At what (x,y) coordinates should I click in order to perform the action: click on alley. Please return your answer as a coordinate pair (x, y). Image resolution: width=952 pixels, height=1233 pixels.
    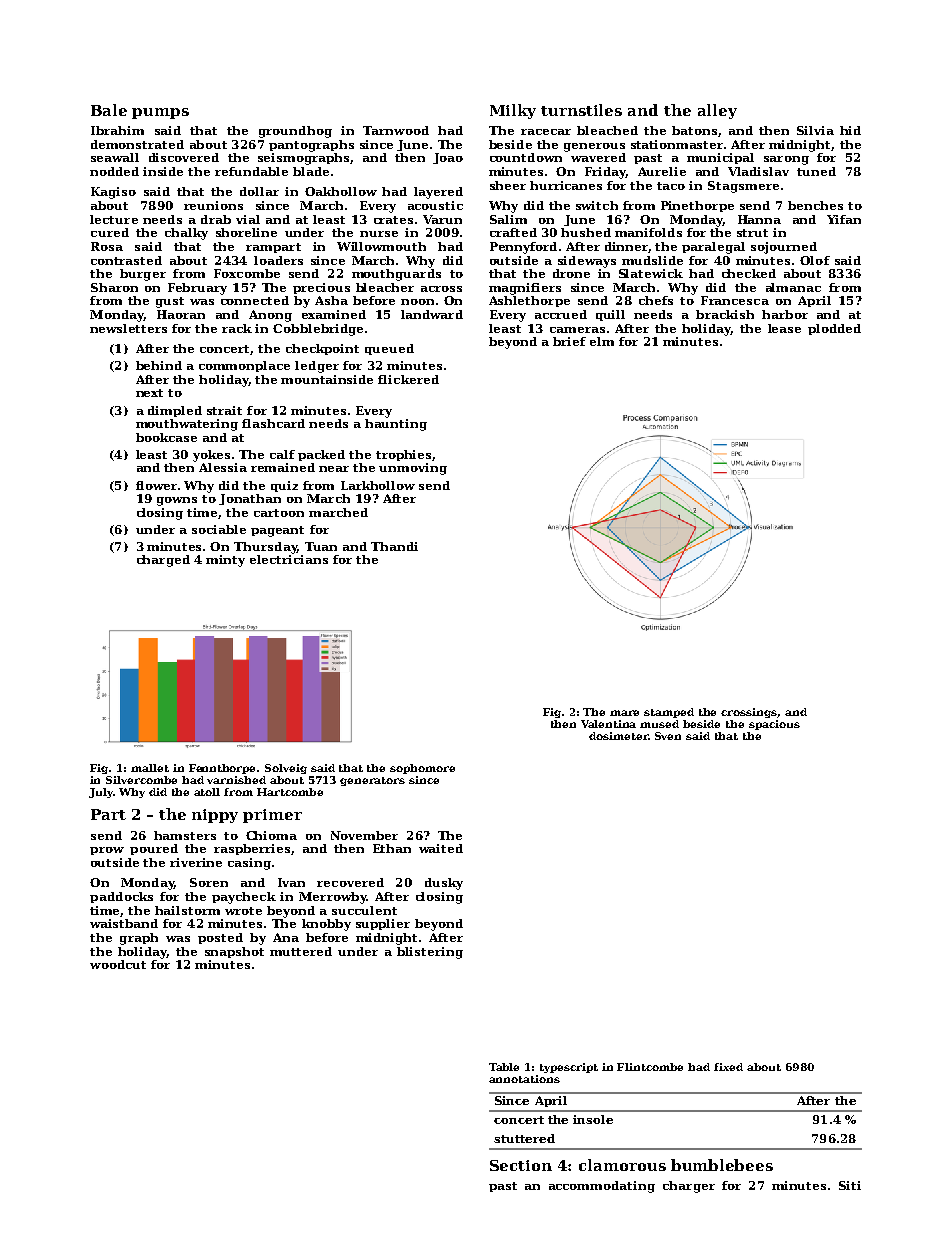
    Looking at the image, I should click on (717, 111).
